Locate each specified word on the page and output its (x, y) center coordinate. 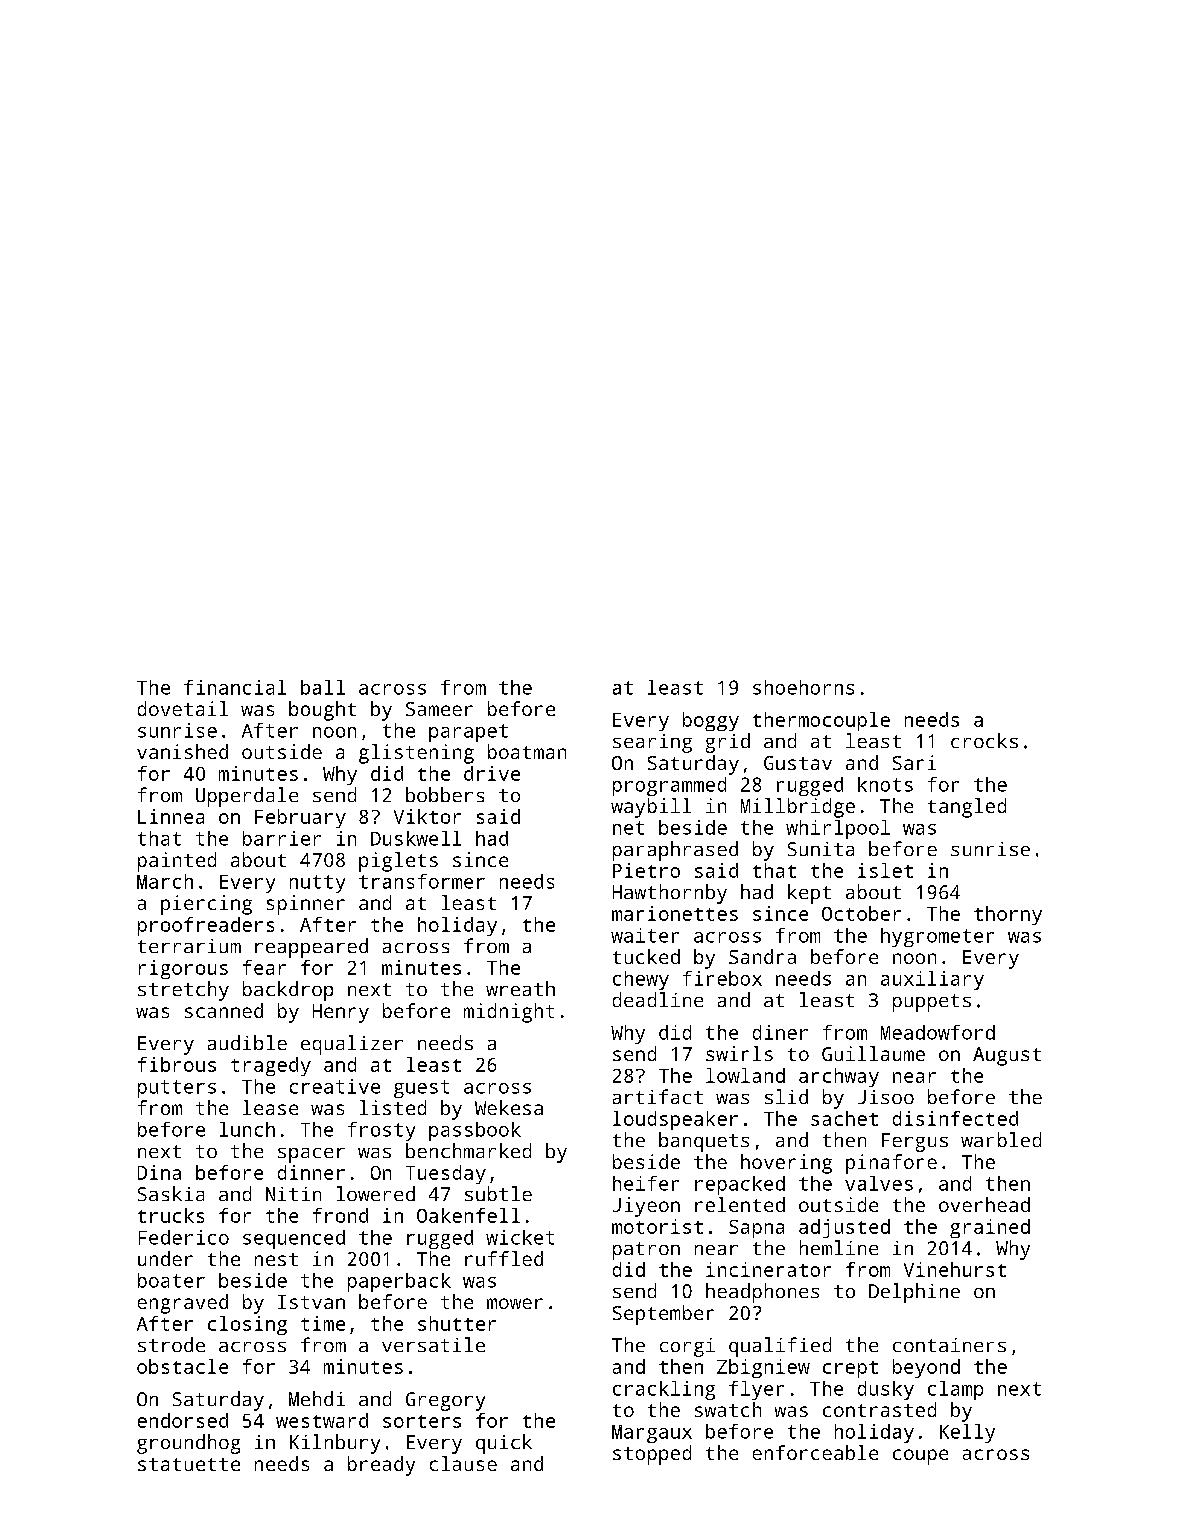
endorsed (183, 1420)
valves (879, 1183)
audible (247, 1042)
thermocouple (821, 721)
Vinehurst (955, 1269)
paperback (399, 1282)
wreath (520, 988)
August (1007, 1056)
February (300, 818)
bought (322, 711)
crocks (984, 740)
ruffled (504, 1258)
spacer (311, 1155)
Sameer (439, 709)
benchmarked (468, 1150)
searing (652, 743)
